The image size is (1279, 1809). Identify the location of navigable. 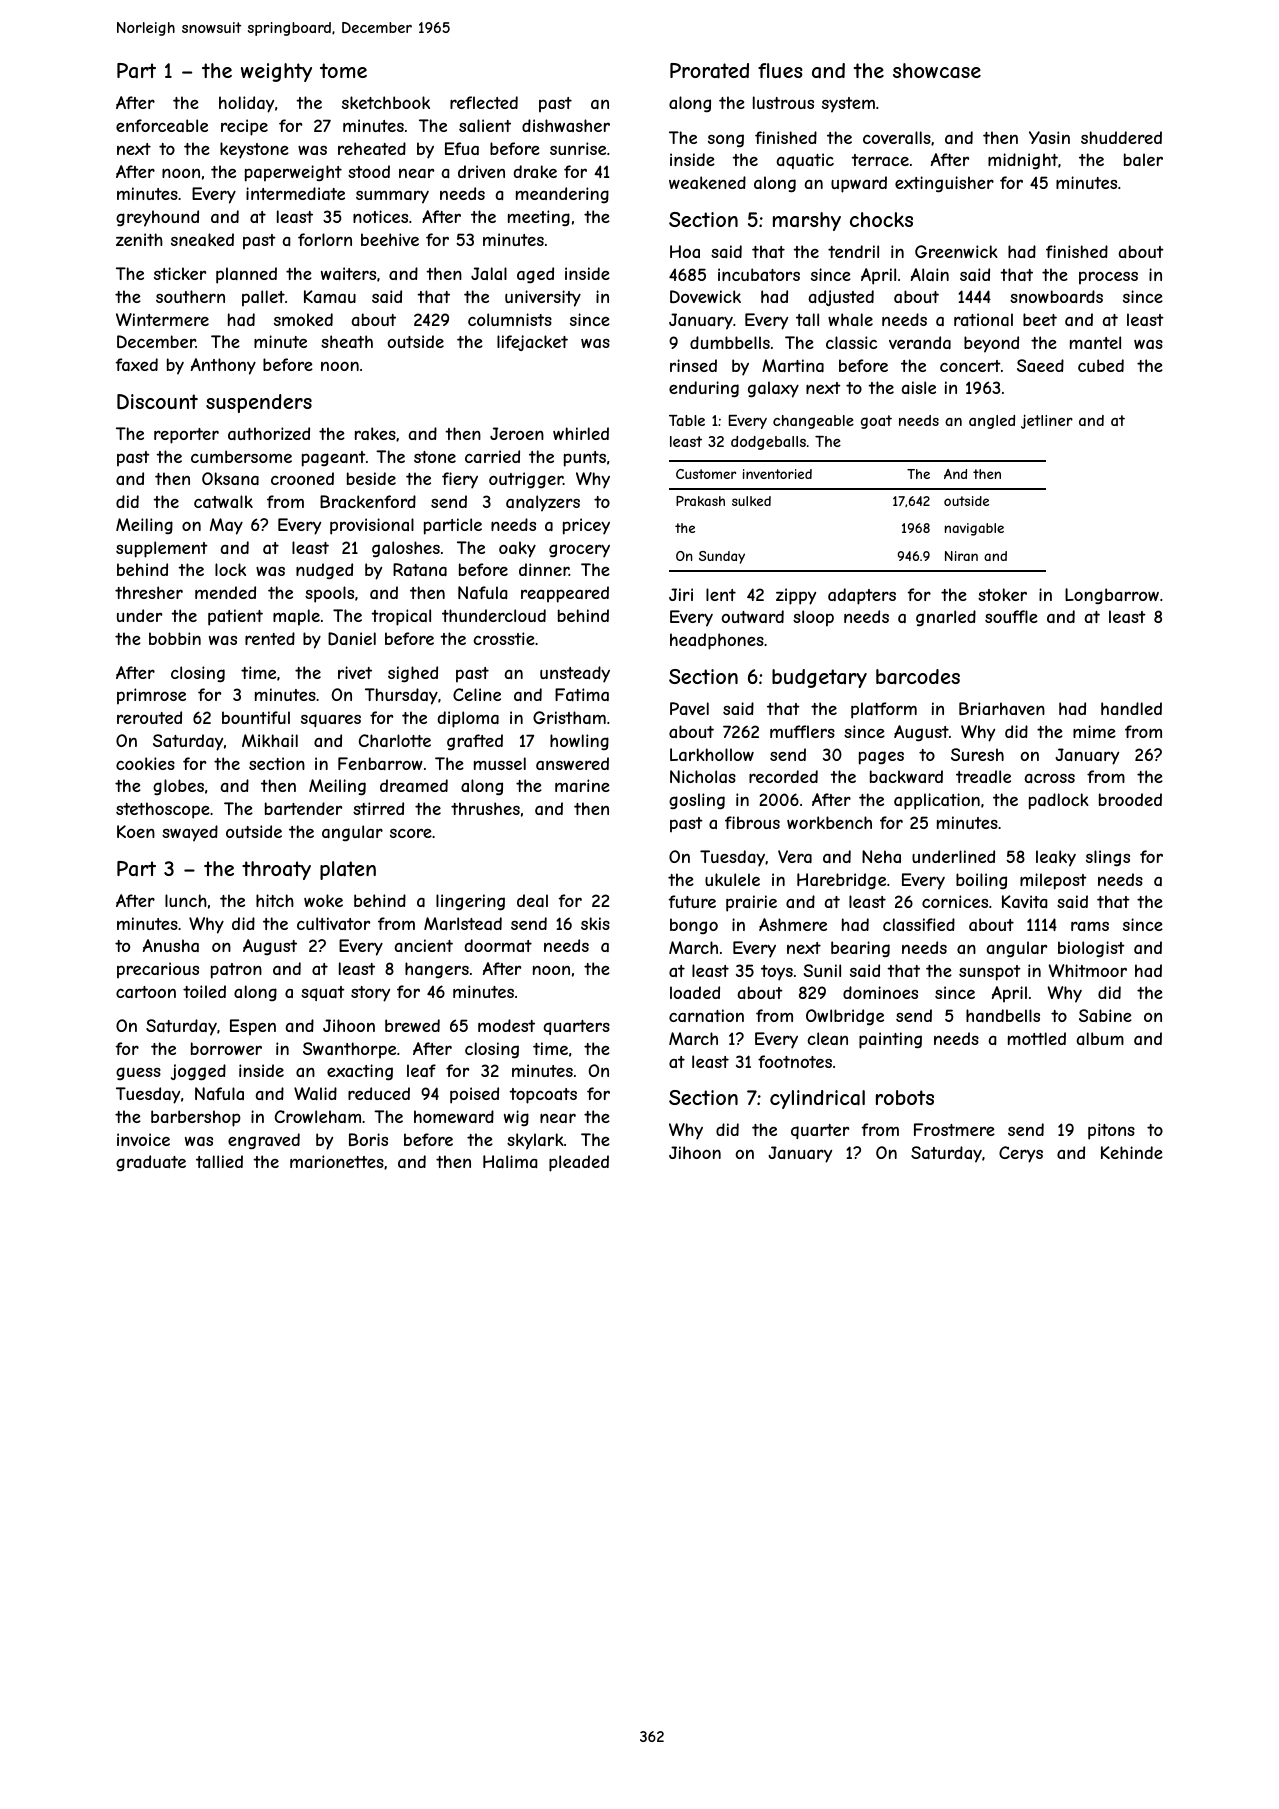
(974, 529).
